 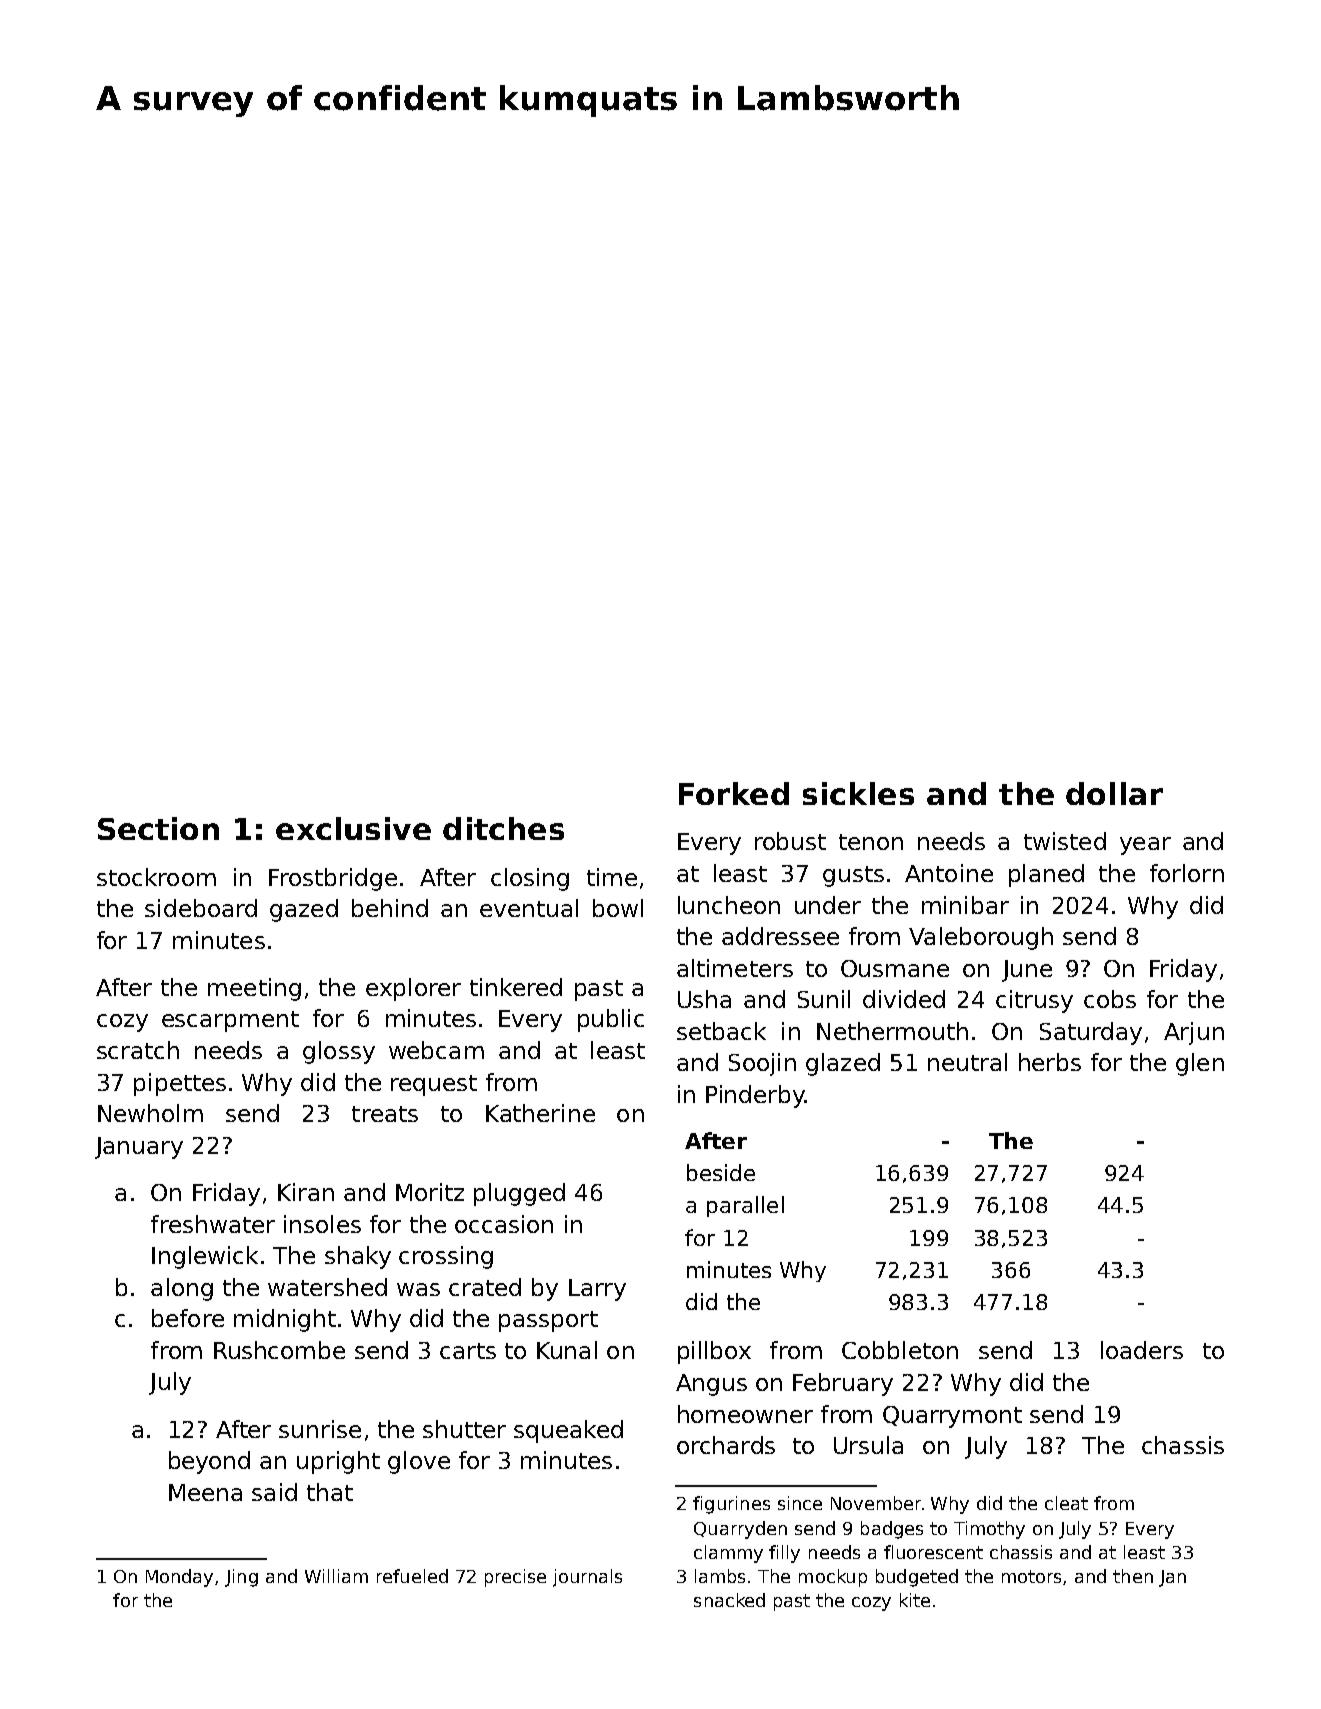 What do you see at coordinates (333, 879) in the page?
I see `Frostbridge` at bounding box center [333, 879].
